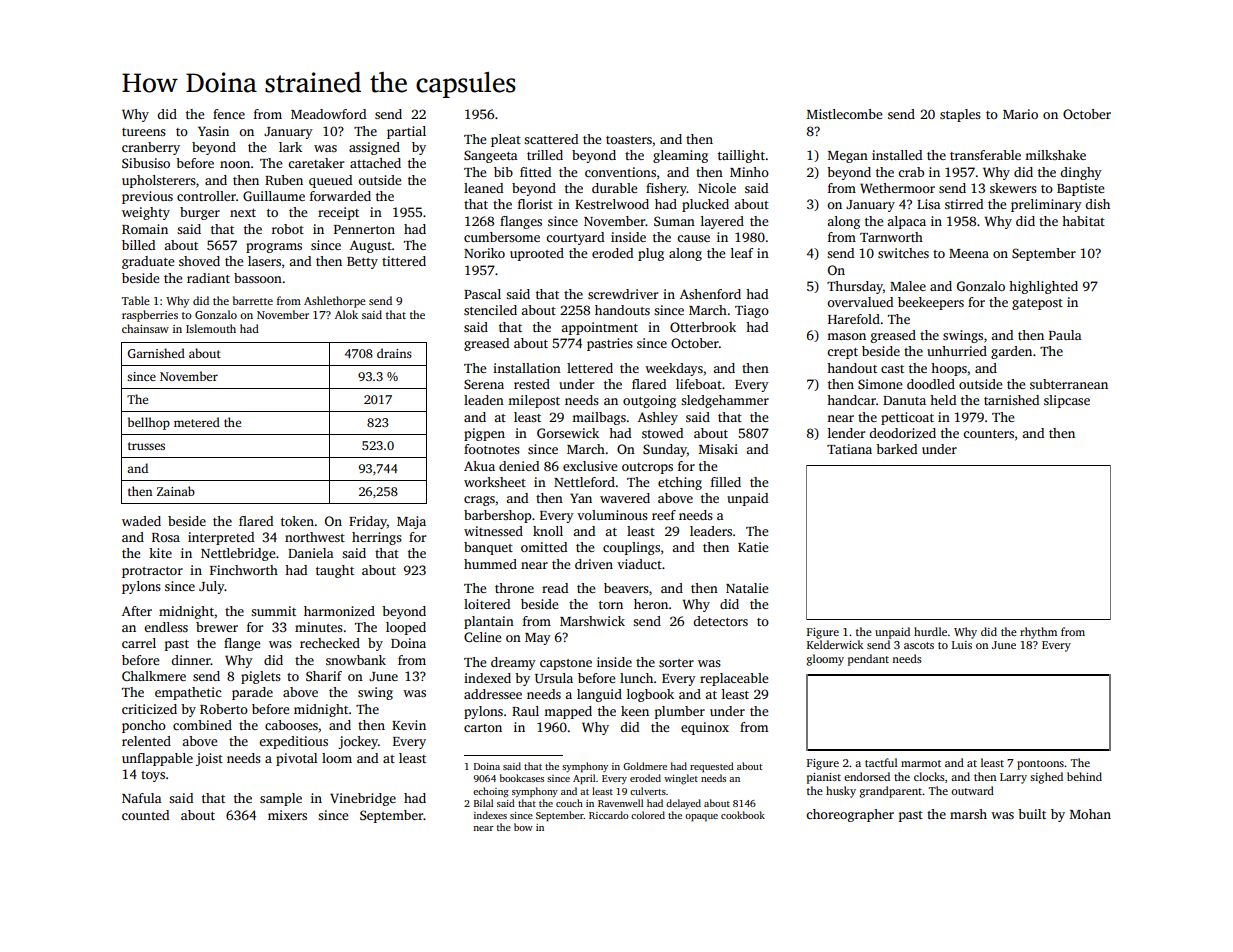 The image size is (1233, 952). What do you see at coordinates (144, 132) in the page?
I see `tureens` at bounding box center [144, 132].
